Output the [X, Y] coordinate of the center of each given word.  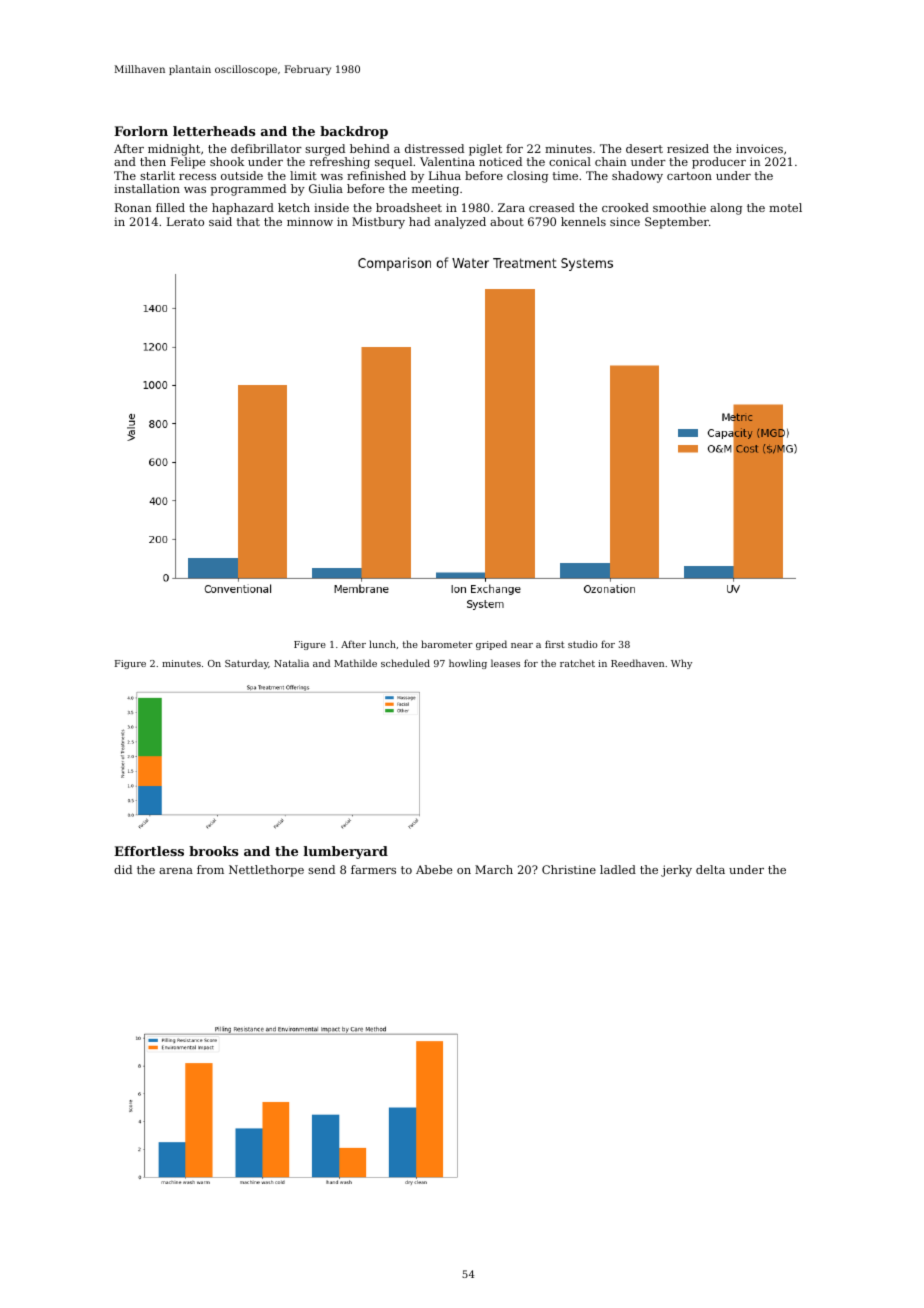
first [555, 644]
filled [170, 207]
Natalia [291, 663]
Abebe [434, 869]
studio [583, 644]
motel [785, 207]
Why [681, 664]
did [123, 869]
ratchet [577, 663]
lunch [382, 644]
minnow [310, 221]
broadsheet [409, 207]
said [220, 221]
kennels [583, 221]
